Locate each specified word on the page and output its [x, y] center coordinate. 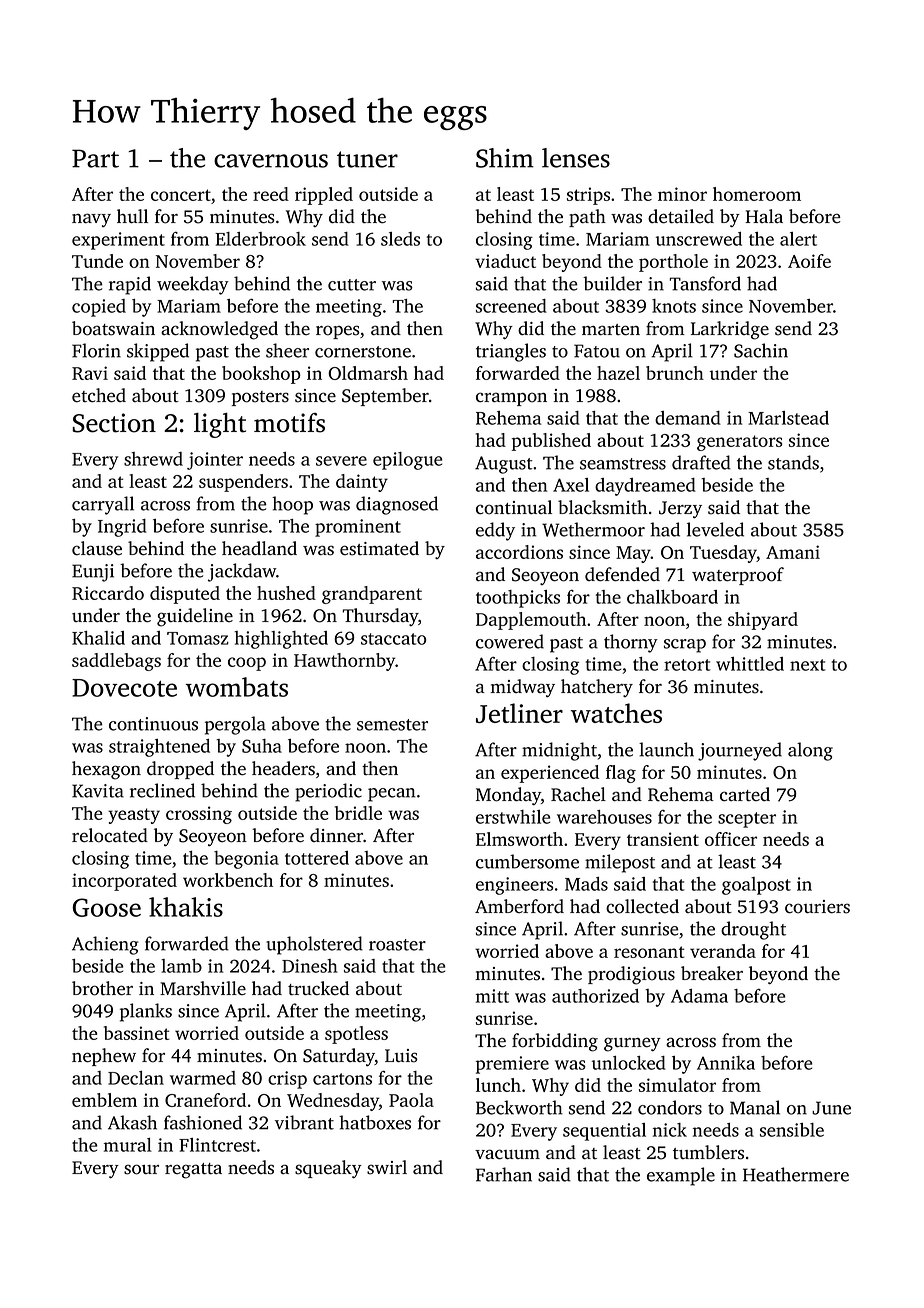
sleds [400, 239]
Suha [262, 746]
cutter [352, 285]
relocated [110, 835]
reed [271, 194]
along [810, 751]
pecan [391, 795]
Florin [96, 350]
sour [141, 1169]
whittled [750, 664]
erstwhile [513, 817]
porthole [673, 263]
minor [682, 194]
